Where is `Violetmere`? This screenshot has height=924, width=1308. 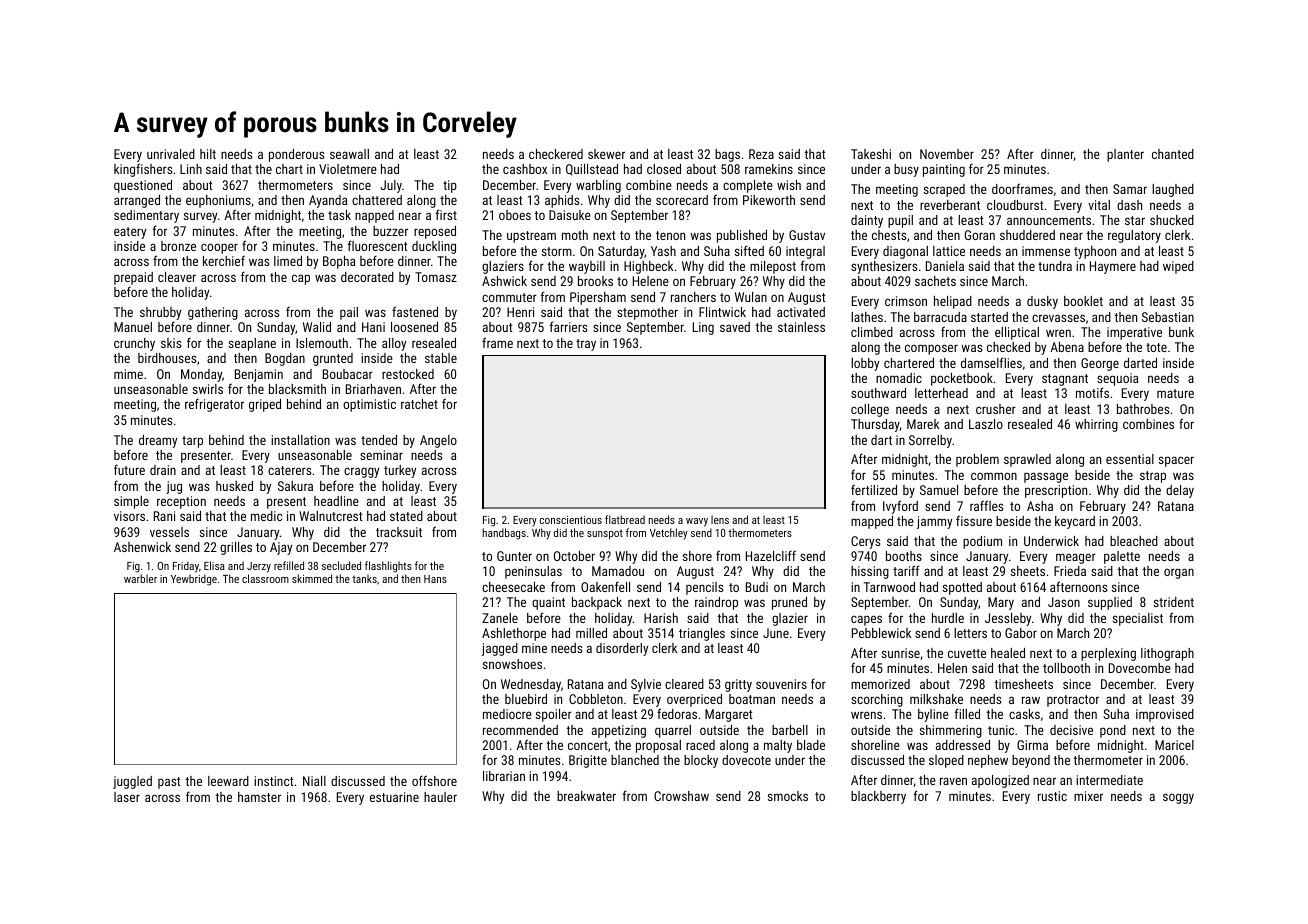 Violetmere is located at coordinates (348, 169).
